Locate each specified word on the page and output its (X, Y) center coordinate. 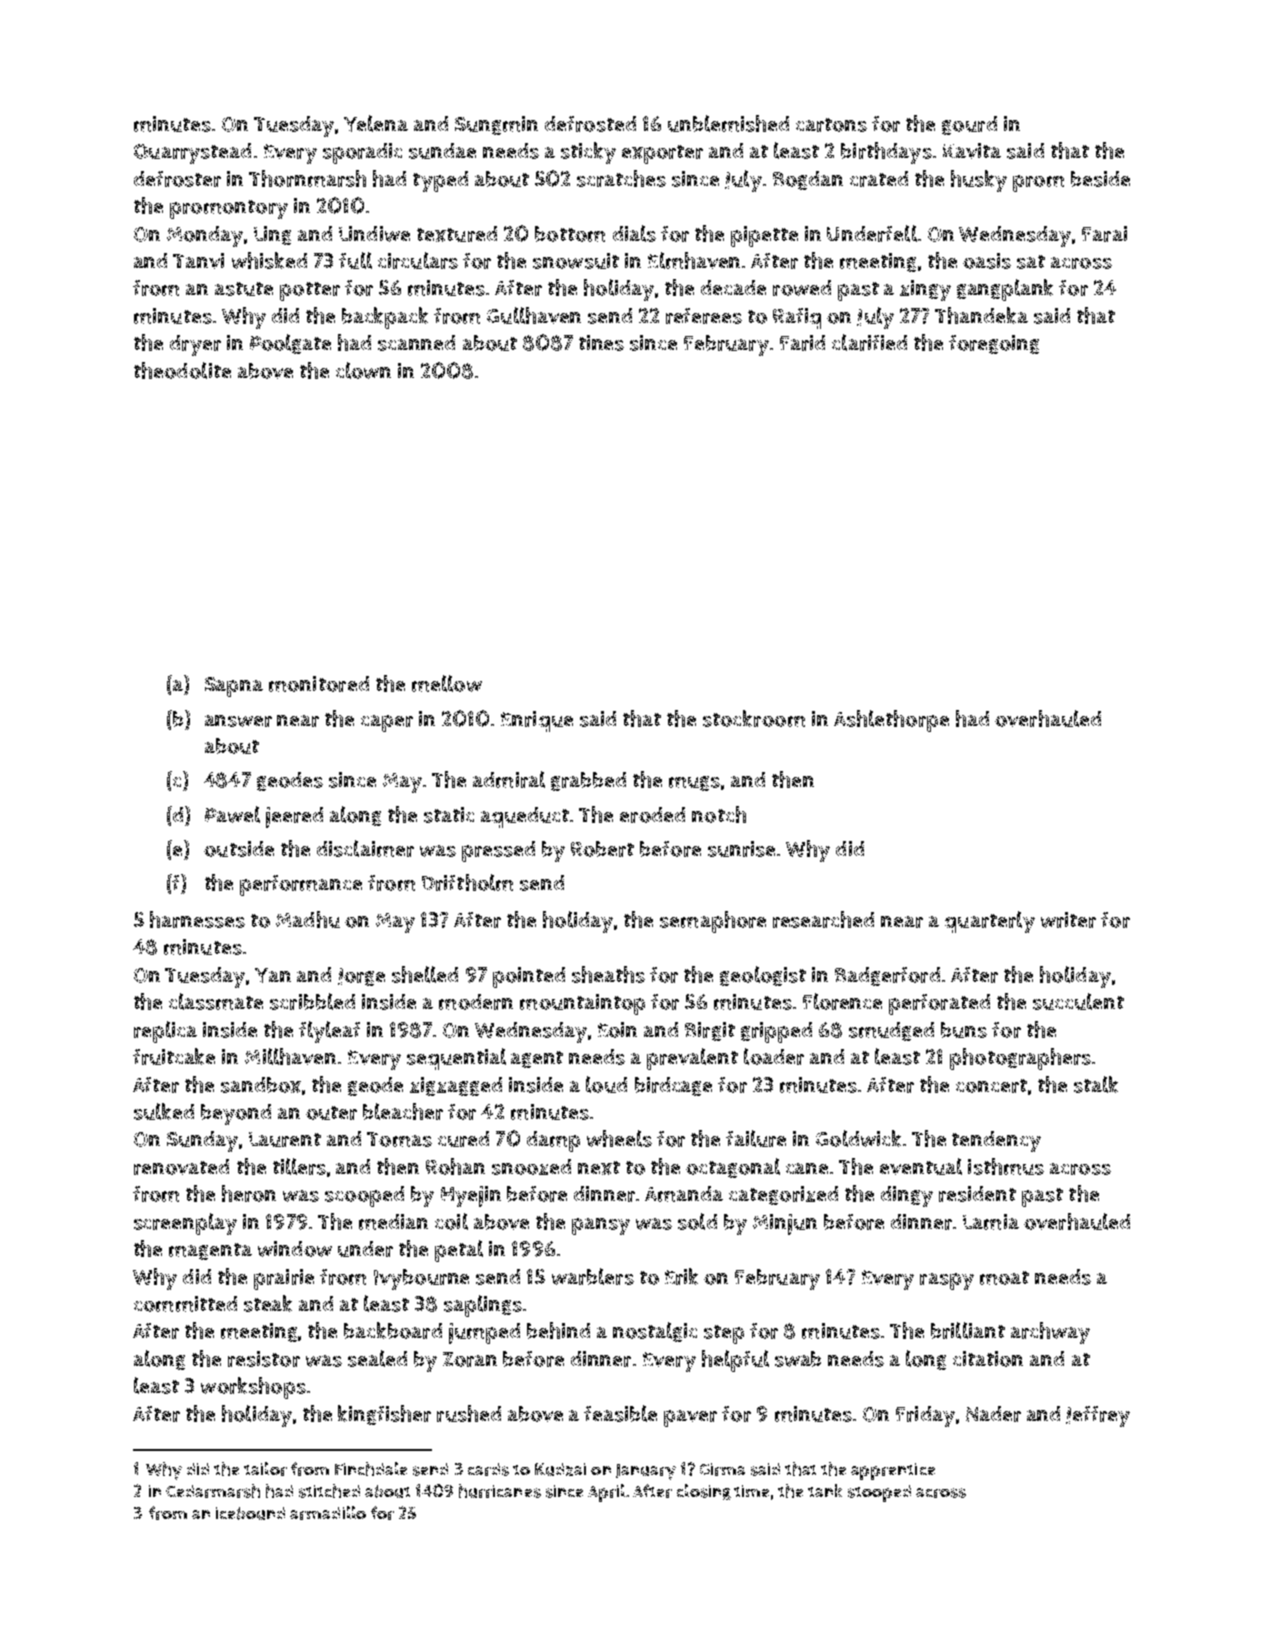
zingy (925, 290)
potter (310, 291)
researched (823, 919)
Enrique (537, 721)
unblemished (728, 123)
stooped (879, 1493)
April (606, 1493)
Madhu (308, 919)
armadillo (328, 1513)
